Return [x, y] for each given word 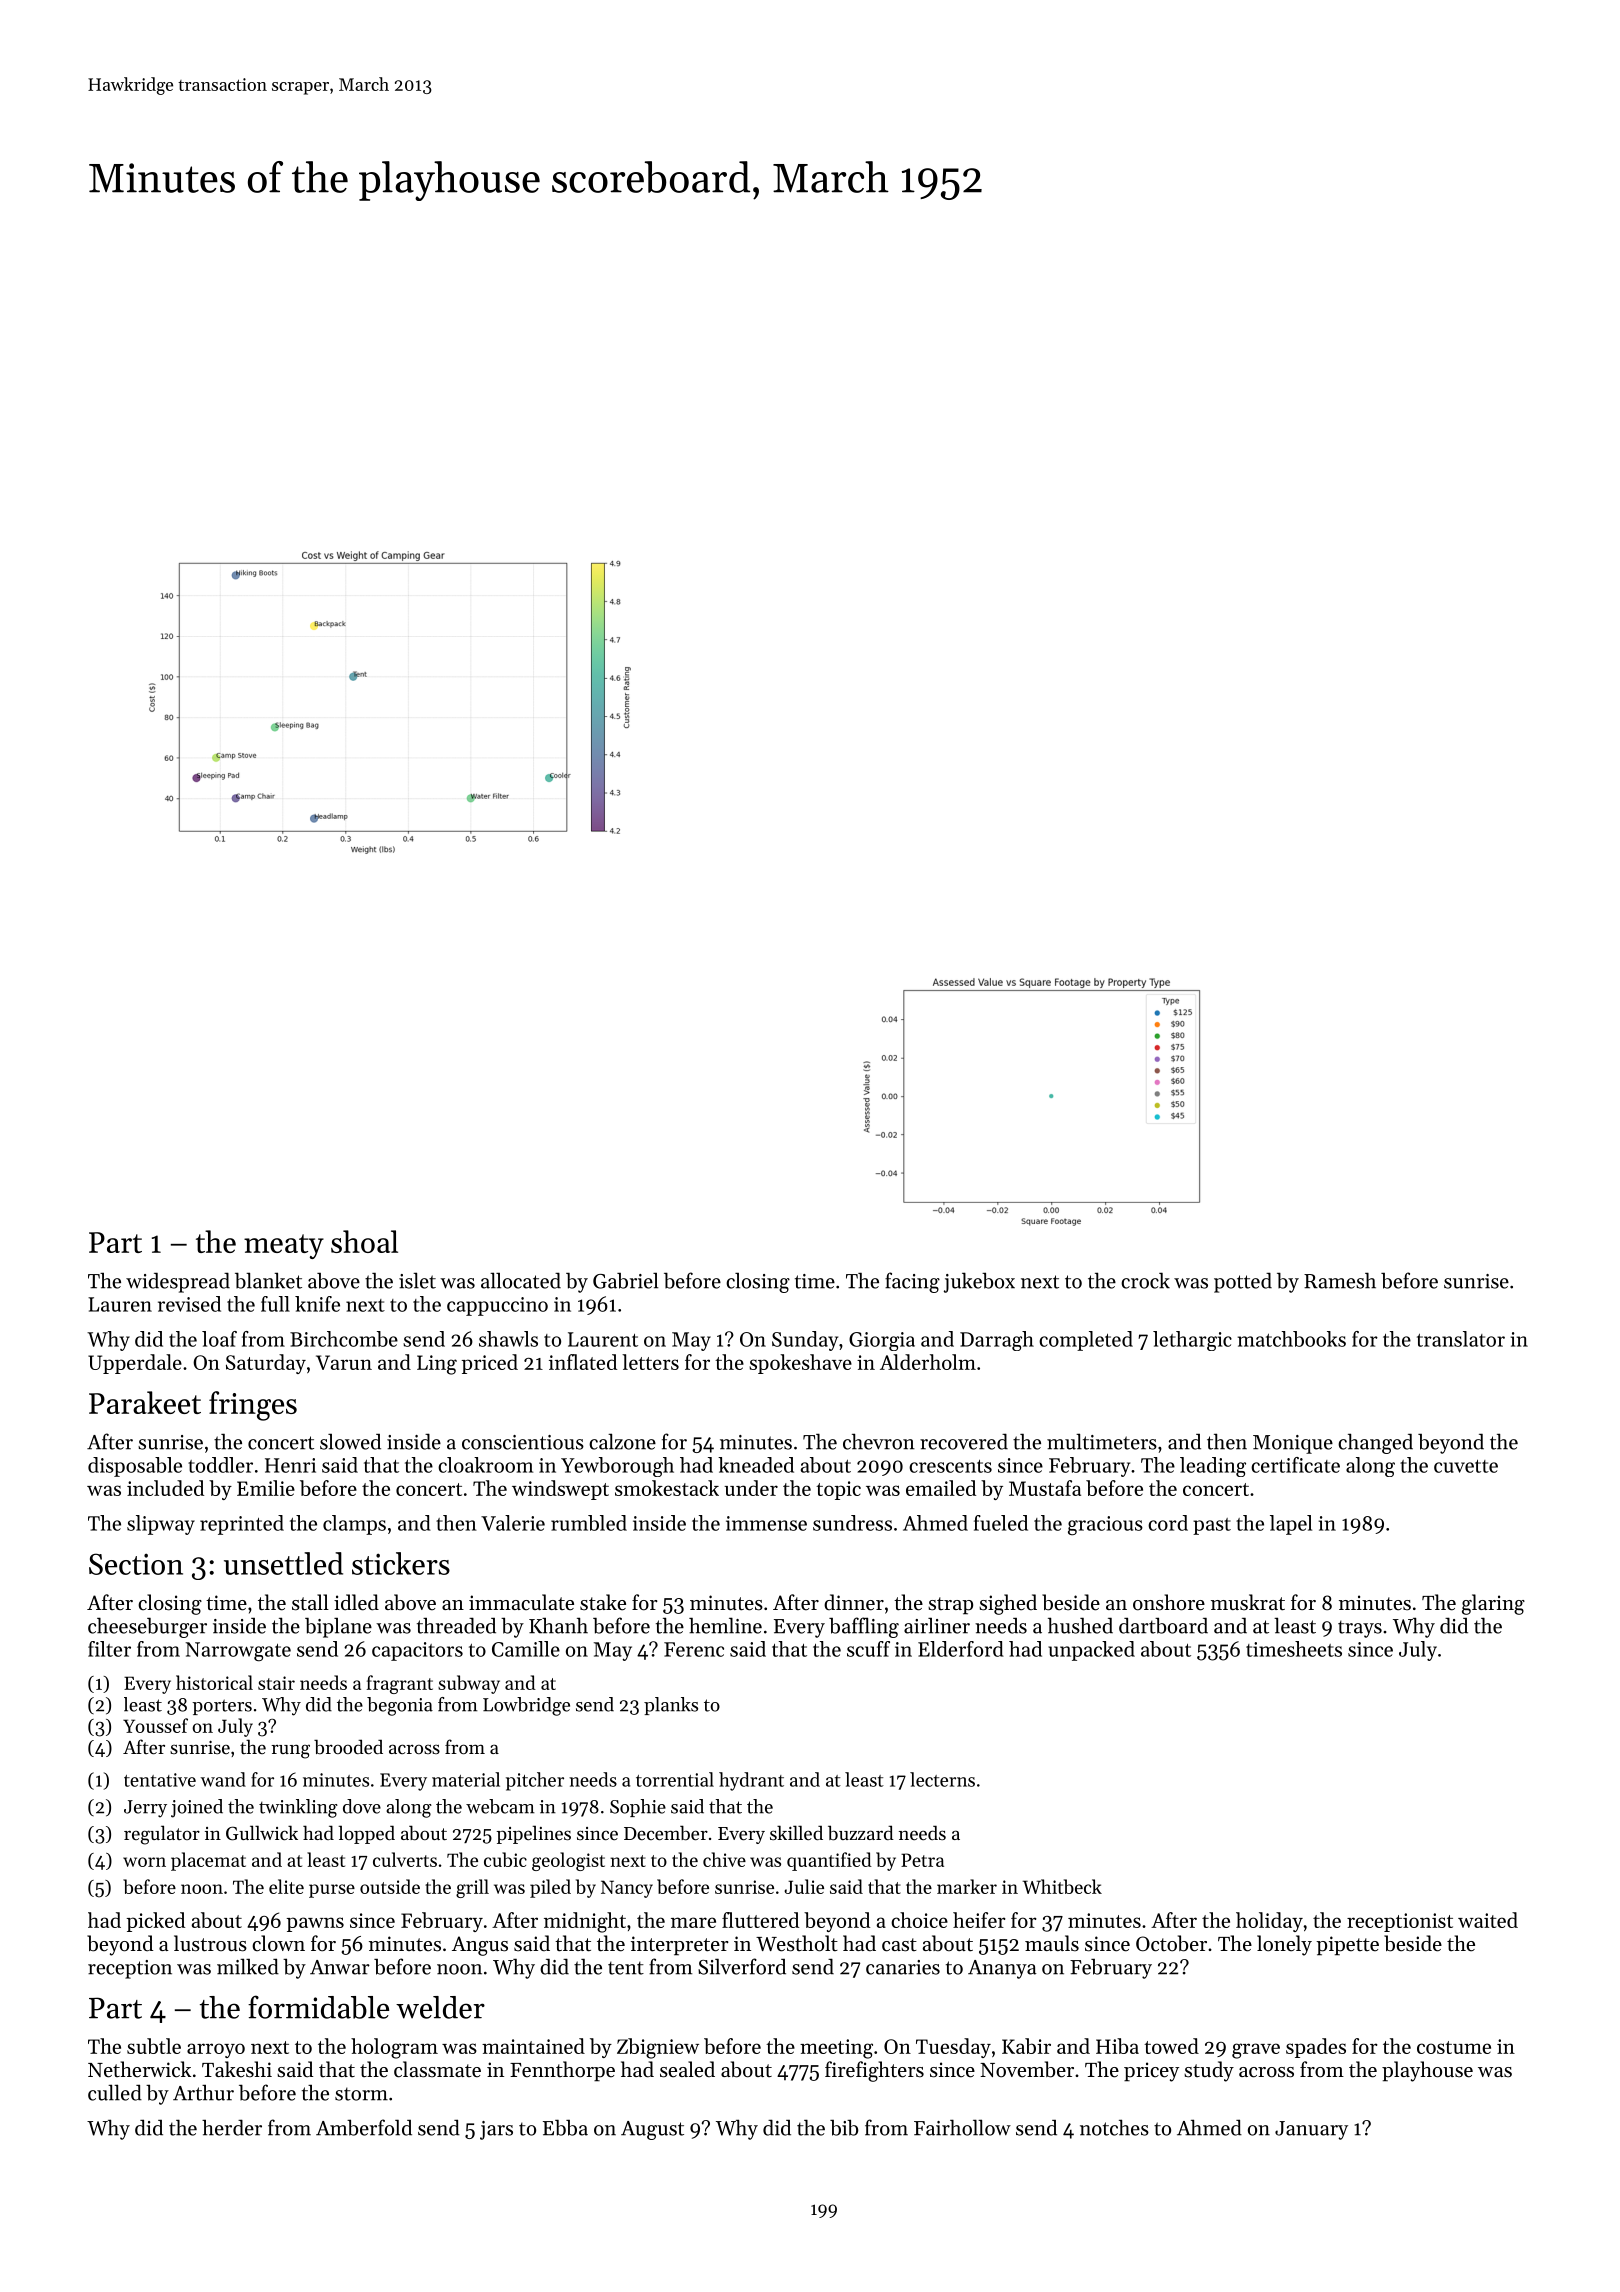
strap [950, 1606]
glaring [1493, 1604]
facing [912, 1282]
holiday [1269, 1922]
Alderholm [928, 1362]
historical [214, 1682]
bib [844, 2127]
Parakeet [145, 1402]
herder [232, 2127]
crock [1145, 1280]
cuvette [1466, 1466]
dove [362, 1806]
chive [724, 1859]
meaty [284, 1246]
